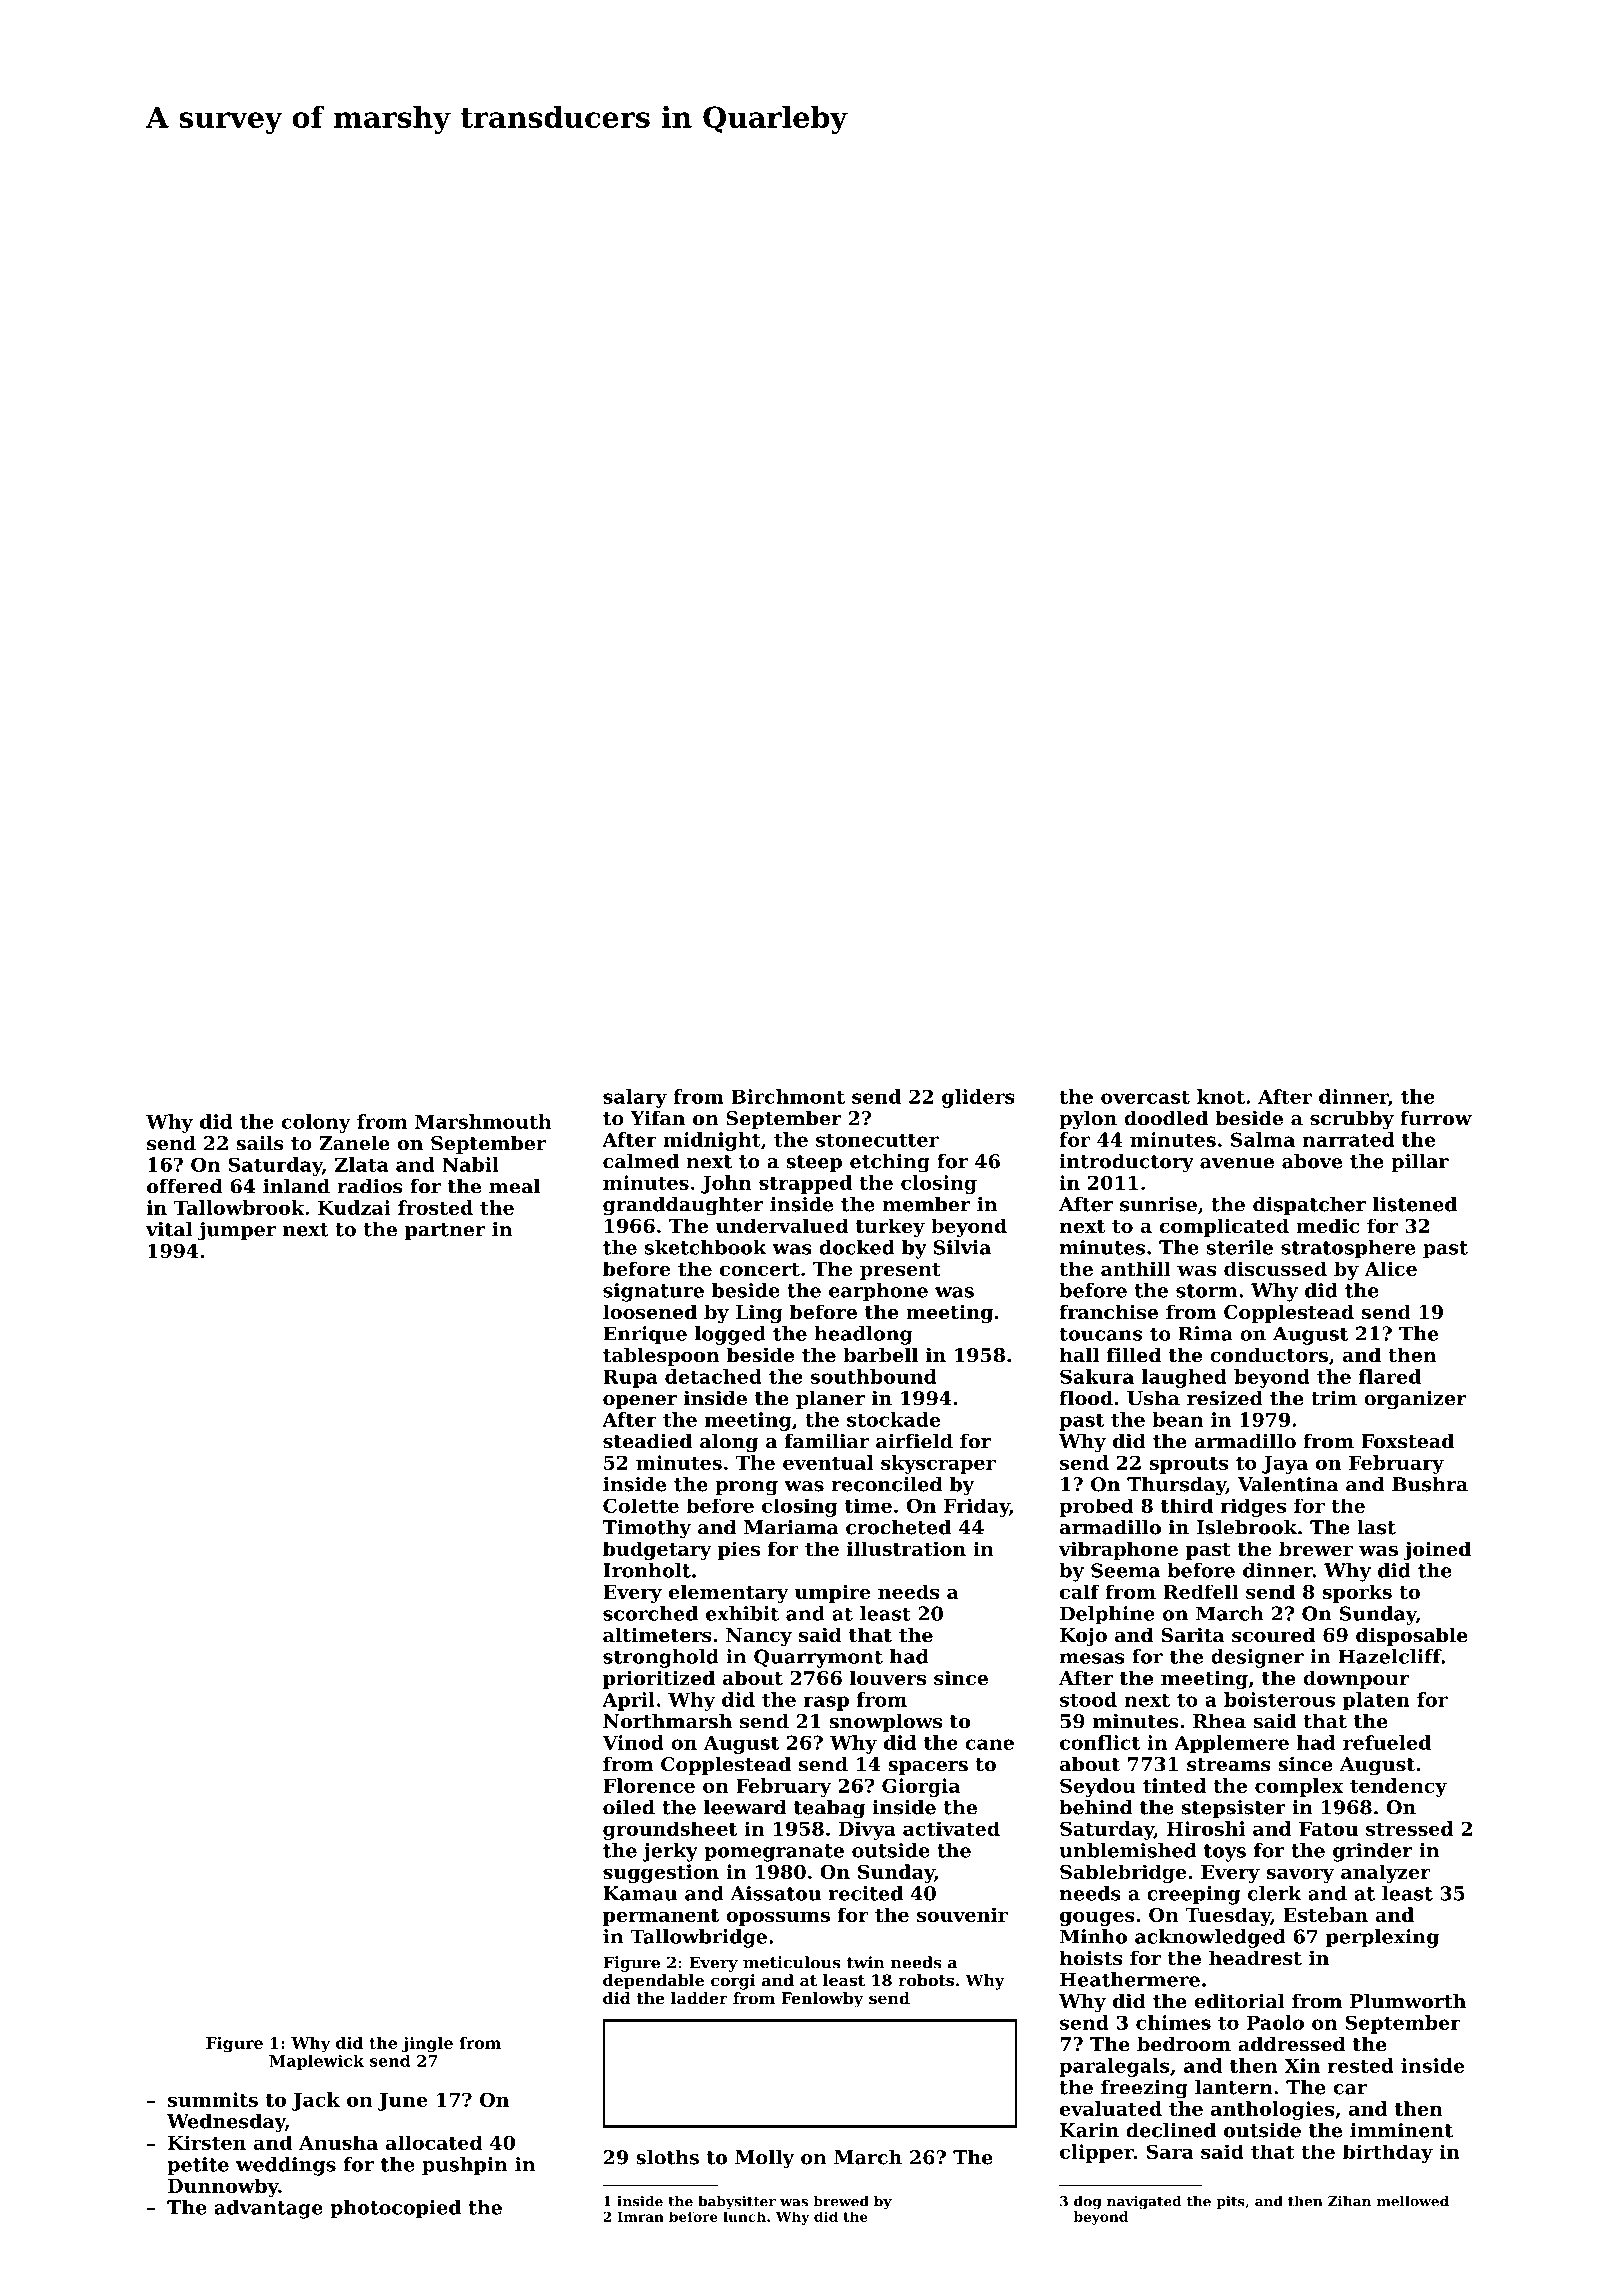  What do you see at coordinates (1174, 1785) in the page?
I see `tinted` at bounding box center [1174, 1785].
